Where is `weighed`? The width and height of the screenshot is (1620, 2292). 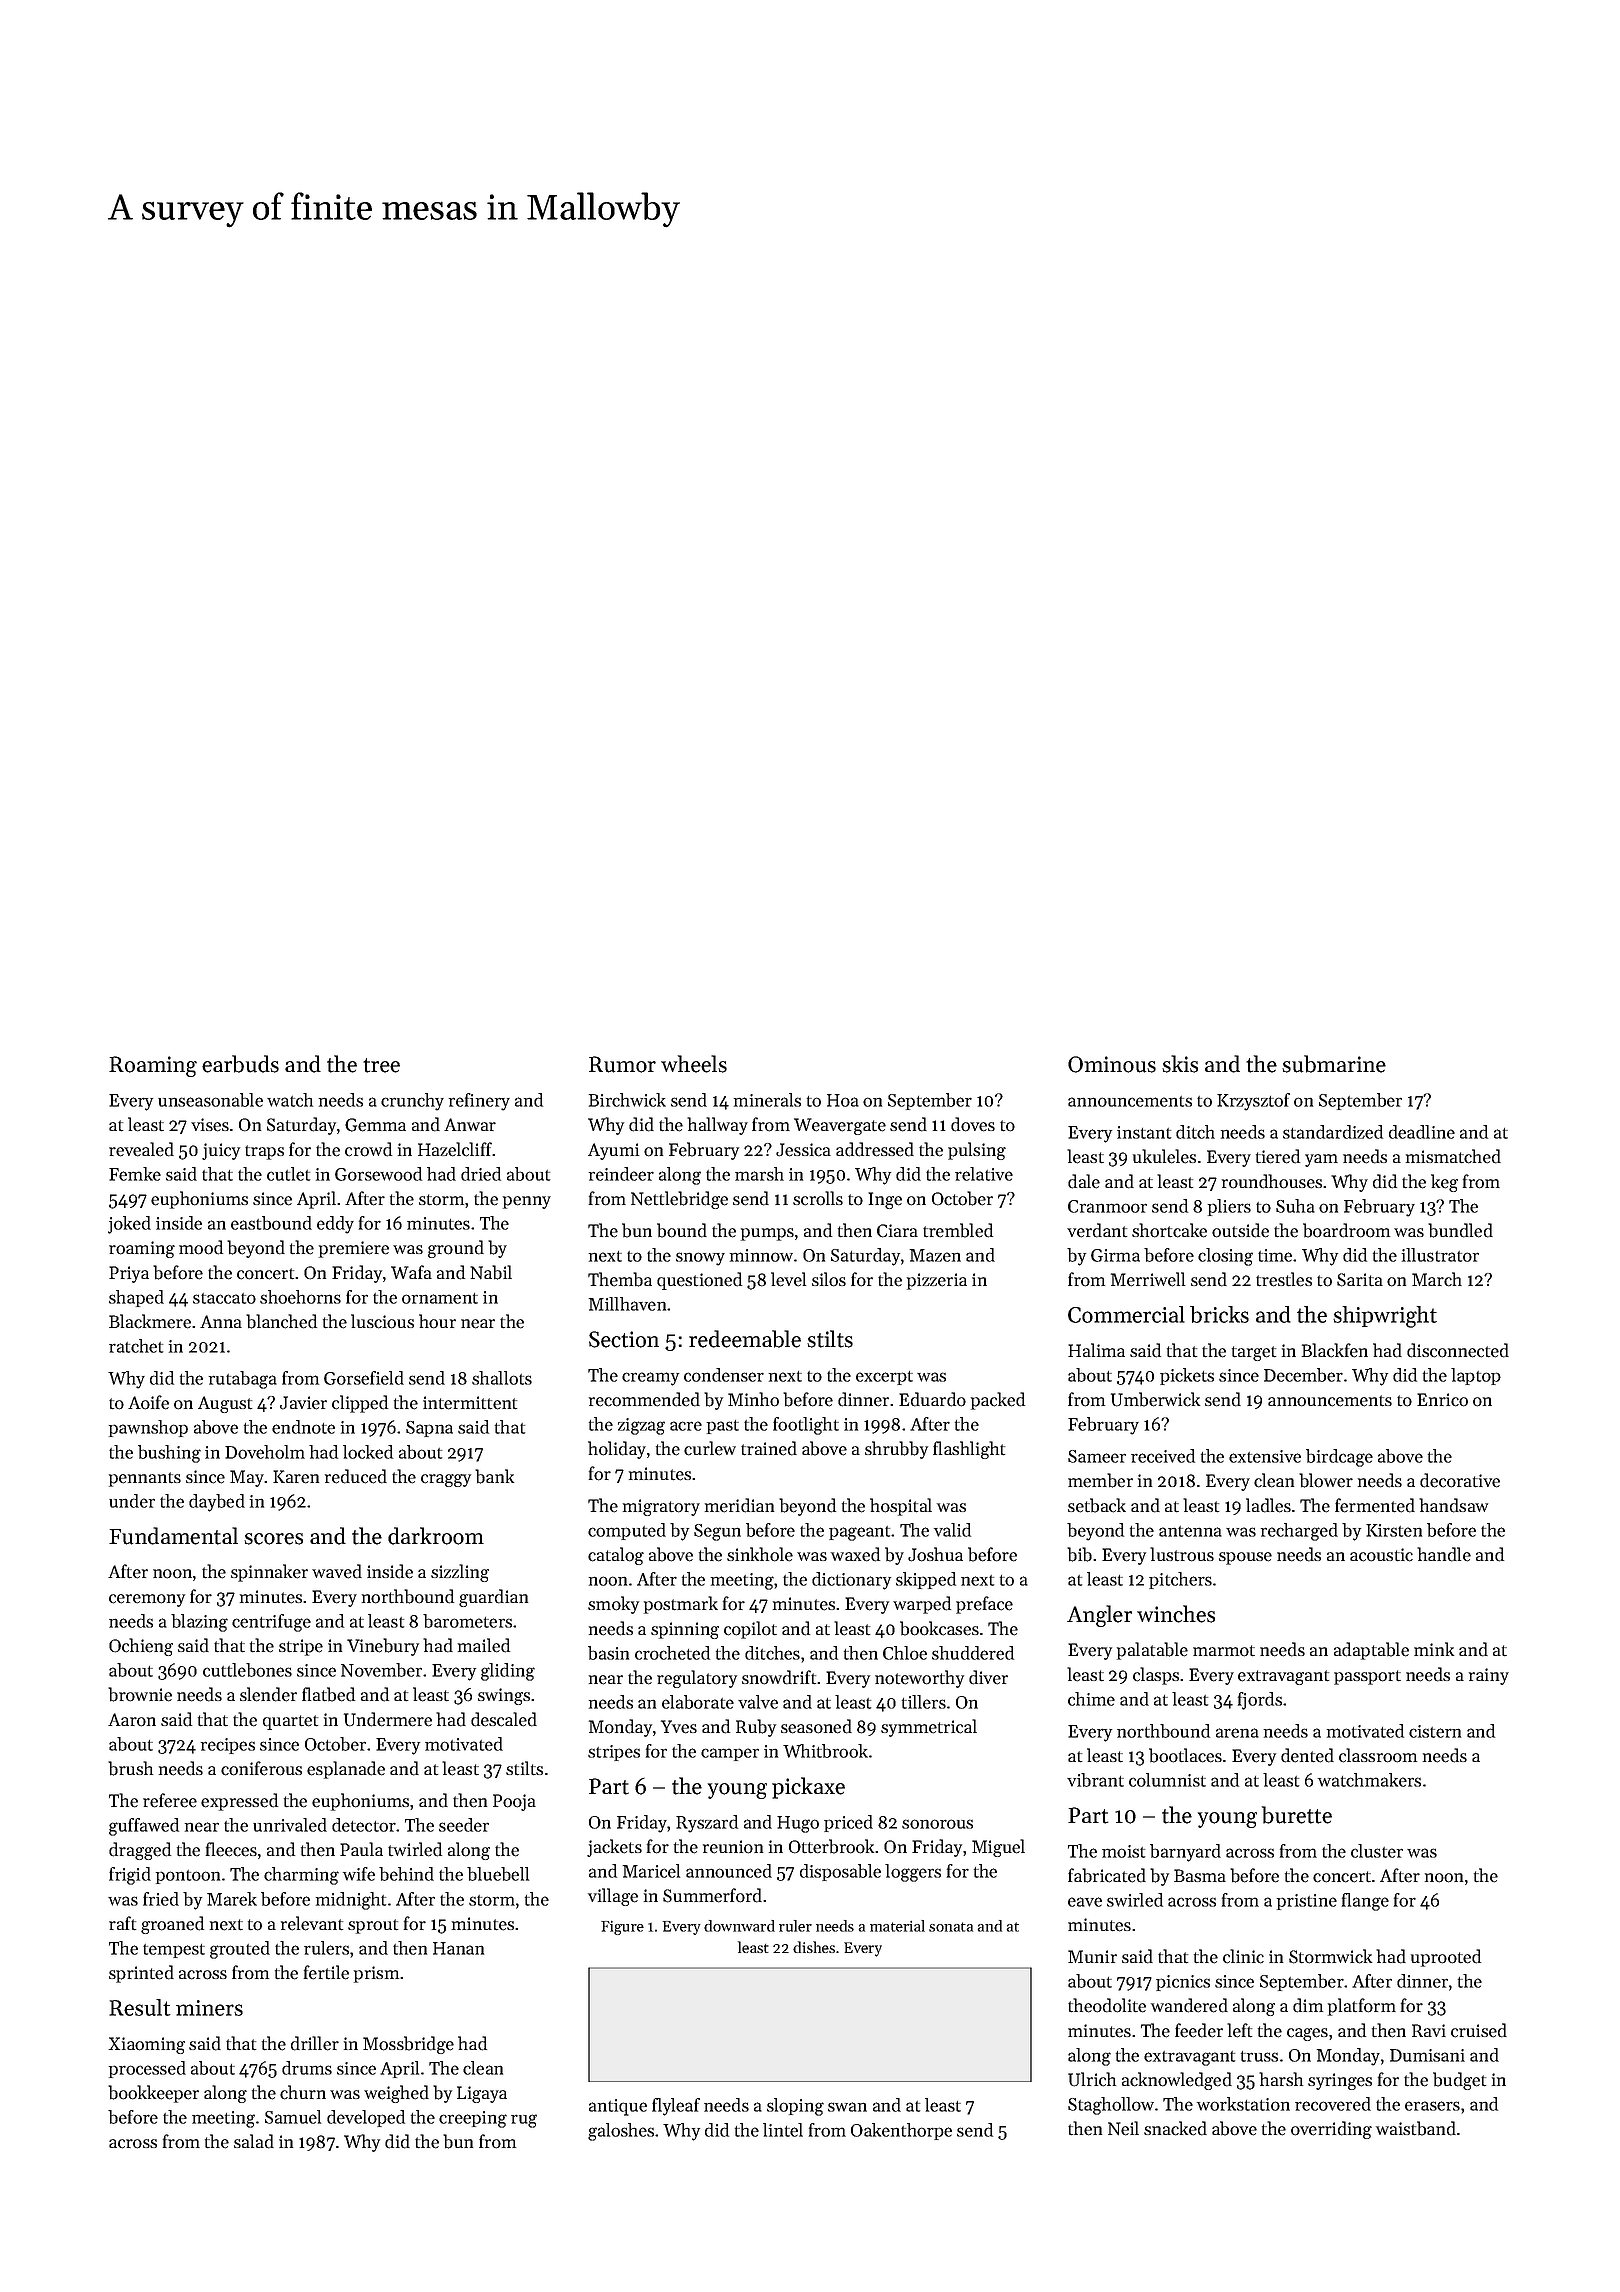 weighed is located at coordinates (396, 2094).
